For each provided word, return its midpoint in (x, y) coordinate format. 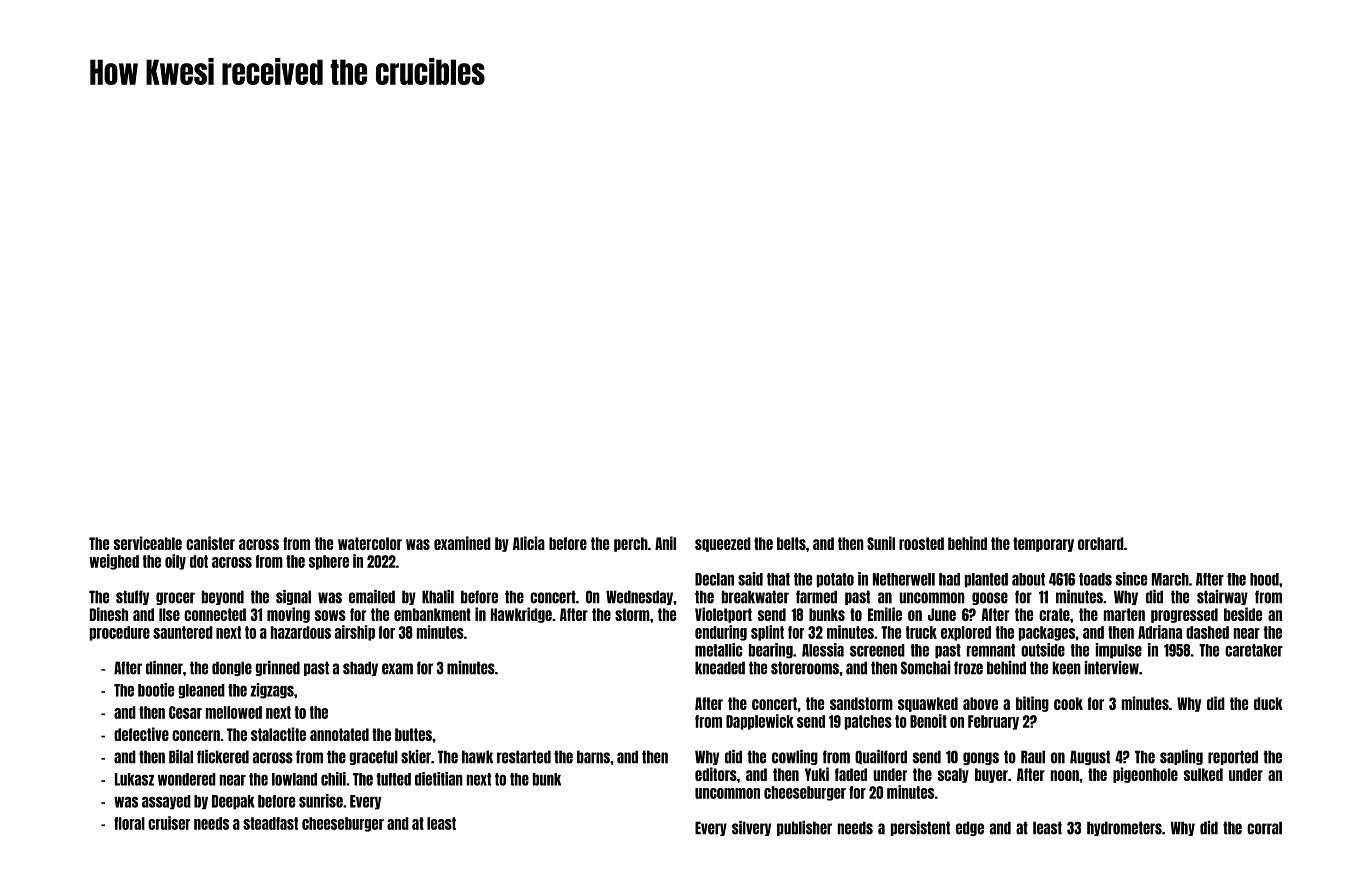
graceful (374, 757)
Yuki (817, 774)
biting (1032, 704)
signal (293, 597)
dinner (164, 668)
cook (1068, 703)
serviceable (148, 543)
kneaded (720, 668)
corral (1264, 828)
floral (129, 823)
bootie (156, 690)
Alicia (529, 543)
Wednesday (639, 597)
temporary (1043, 544)
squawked (928, 704)
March (1170, 579)
